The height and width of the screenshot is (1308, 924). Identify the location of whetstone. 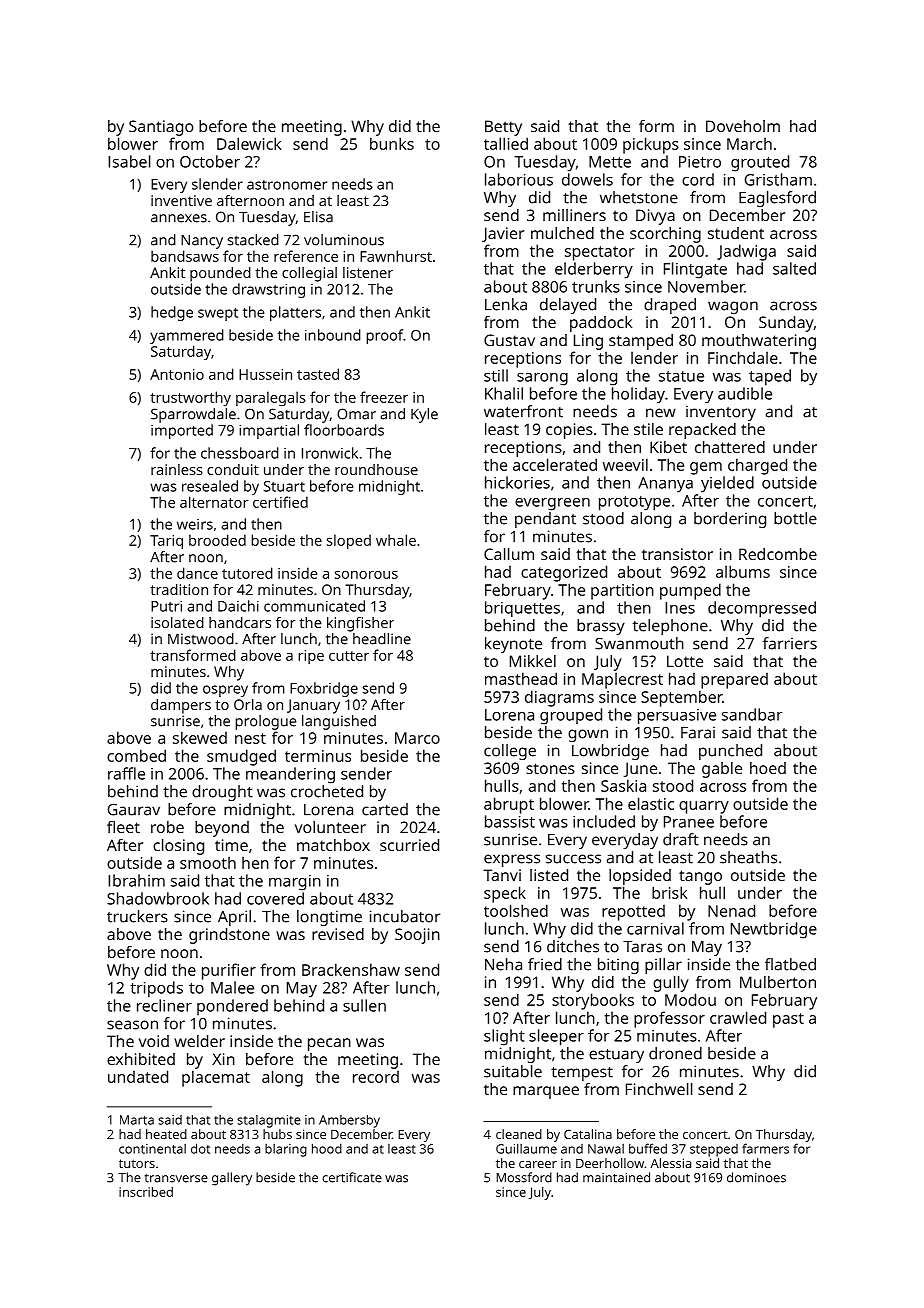
(639, 197).
